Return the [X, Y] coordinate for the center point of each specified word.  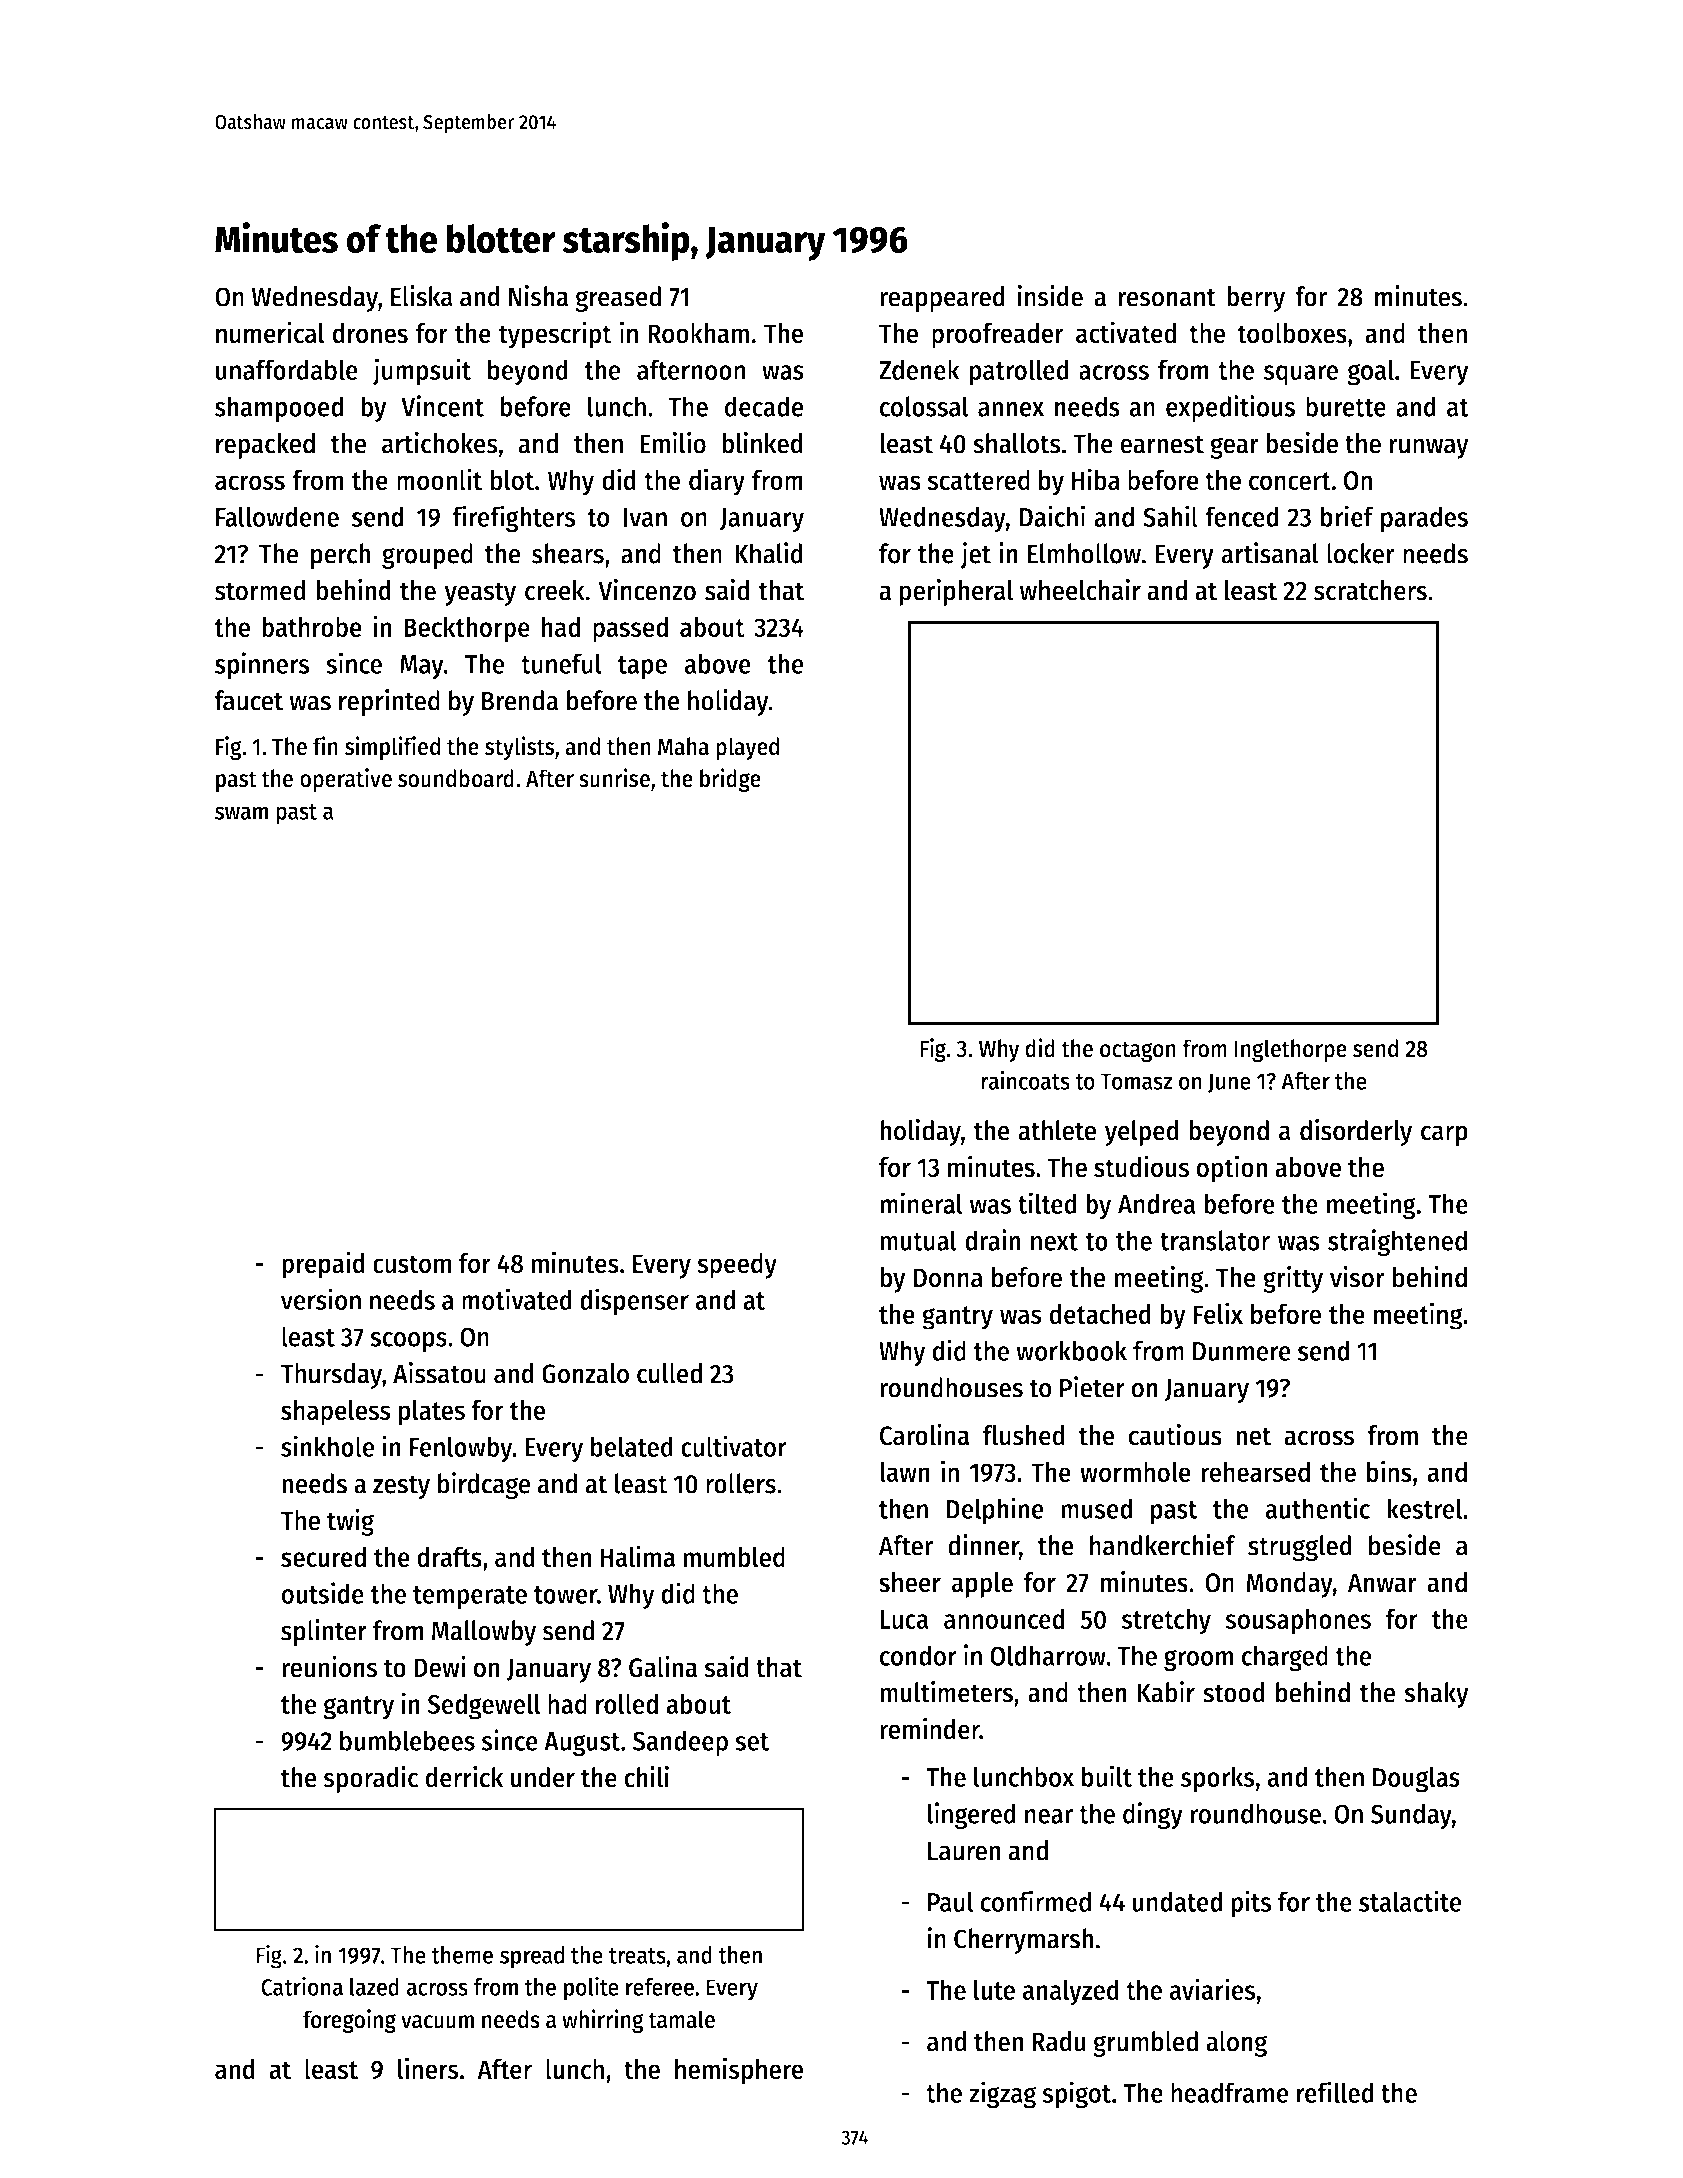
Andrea [1156, 1203]
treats [637, 1956]
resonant [1167, 297]
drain [992, 1240]
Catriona [302, 1986]
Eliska [422, 296]
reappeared [942, 299]
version [321, 1299]
